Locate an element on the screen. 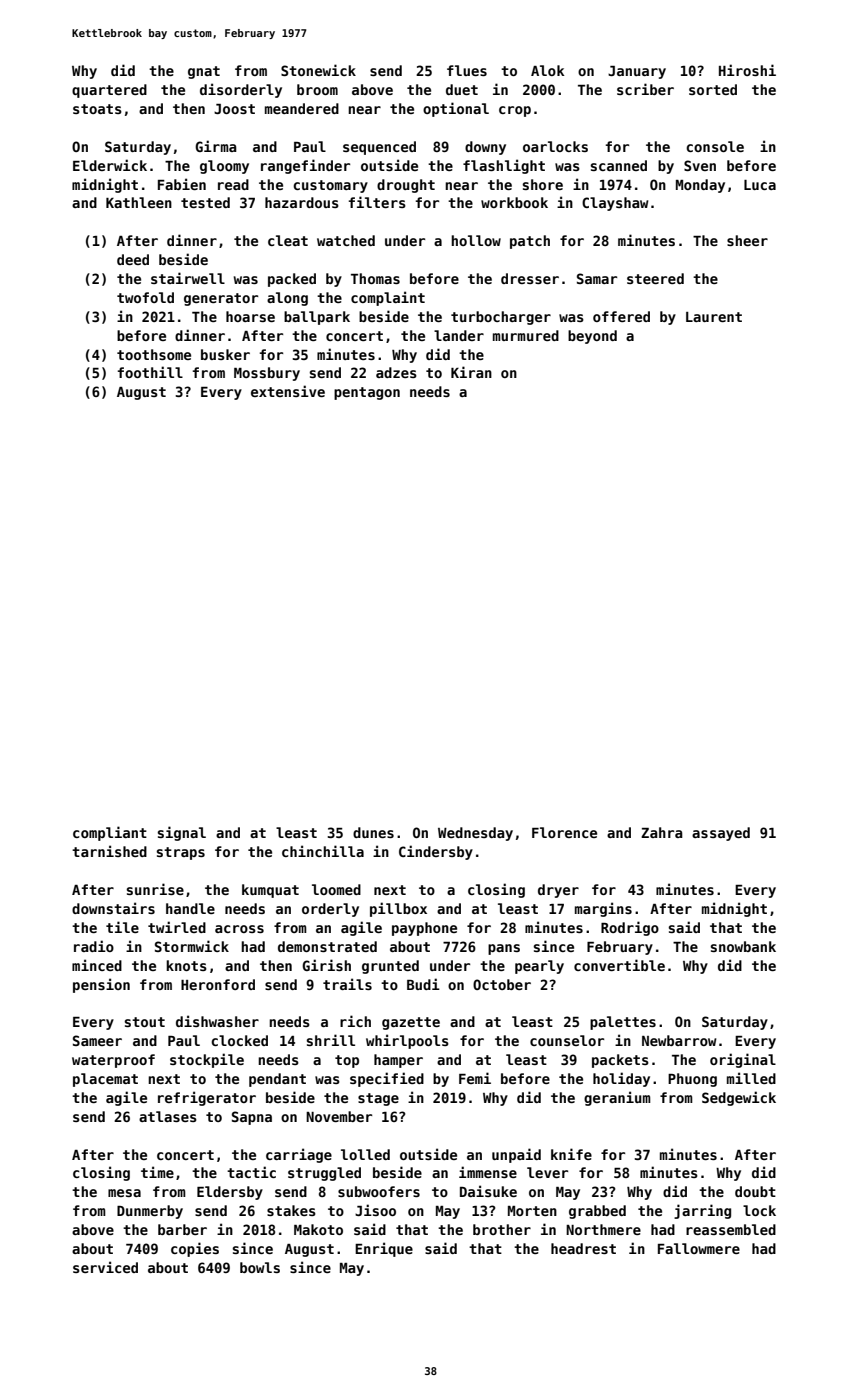 The height and width of the screenshot is (1400, 849). quartered is located at coordinates (109, 91).
